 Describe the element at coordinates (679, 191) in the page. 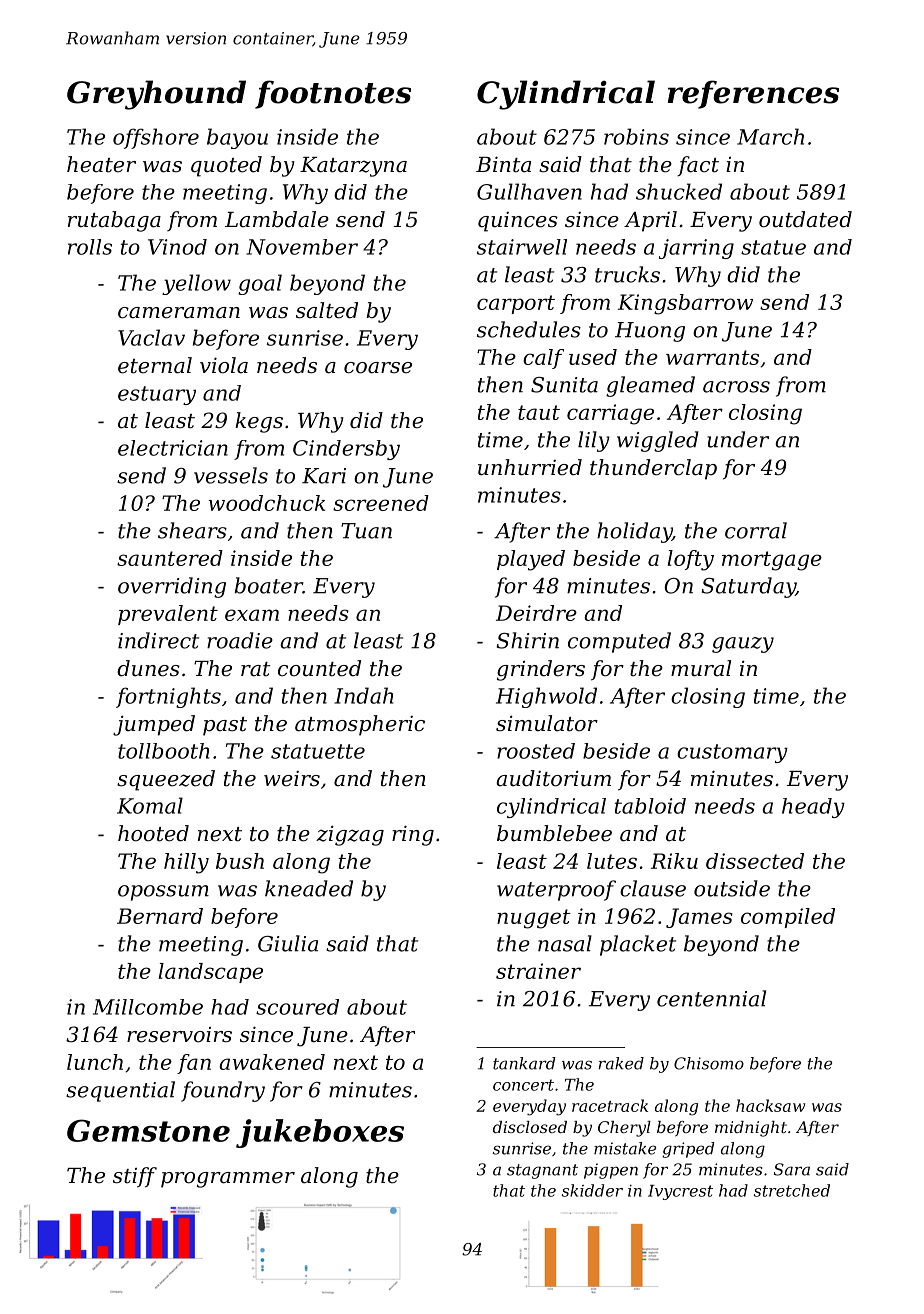

I see `shucked` at that location.
